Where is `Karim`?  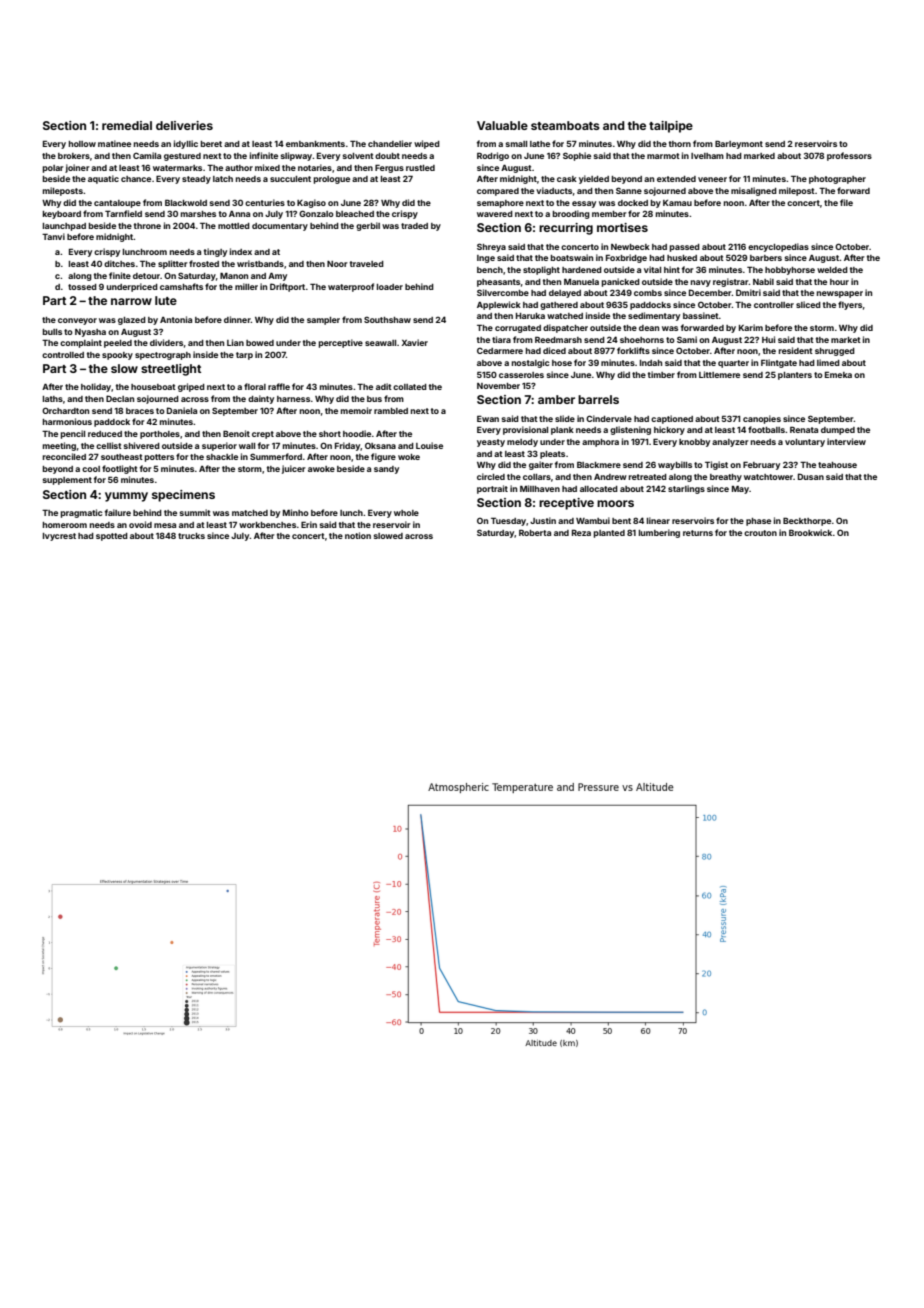 Karim is located at coordinates (751, 327).
